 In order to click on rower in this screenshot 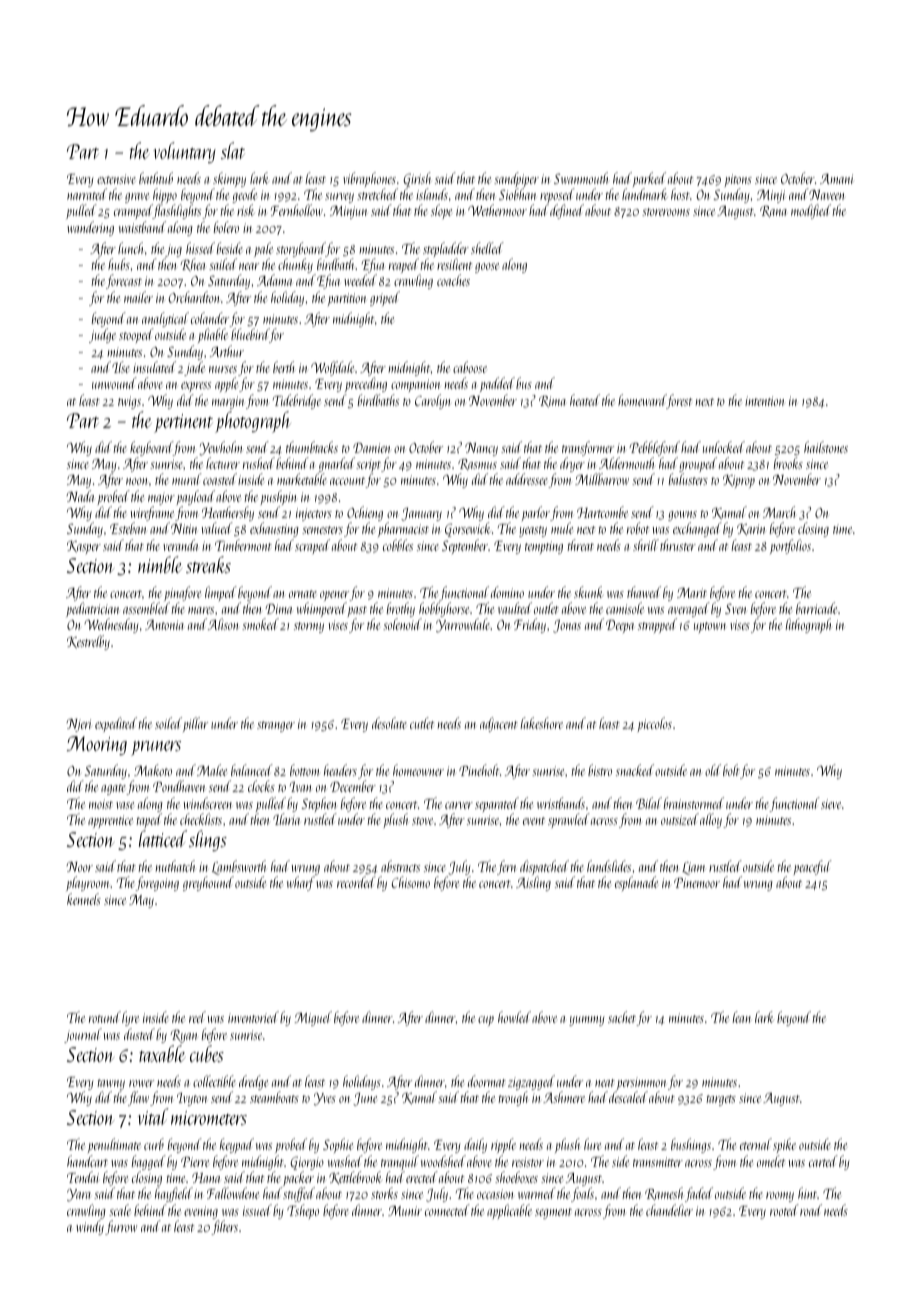, I will do `click(141, 1083)`.
